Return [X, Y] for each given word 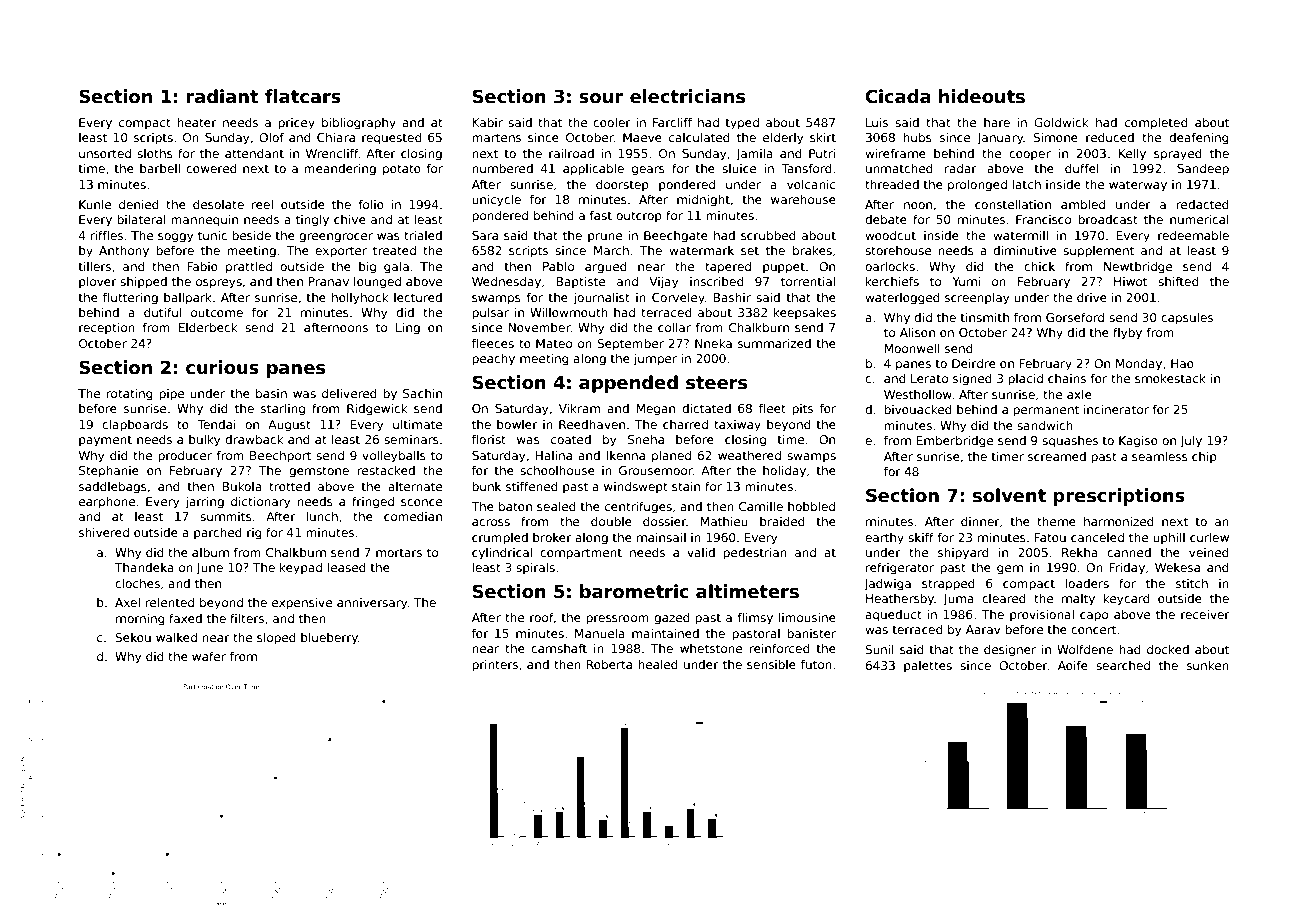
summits [226, 516]
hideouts [982, 96]
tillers [95, 266]
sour [601, 98]
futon [816, 664]
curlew [1209, 537]
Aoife [1073, 665]
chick [1039, 266]
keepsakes [805, 314]
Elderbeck [208, 327]
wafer [209, 656]
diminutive [1025, 250]
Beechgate [676, 237]
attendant [254, 153]
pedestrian [755, 554]
